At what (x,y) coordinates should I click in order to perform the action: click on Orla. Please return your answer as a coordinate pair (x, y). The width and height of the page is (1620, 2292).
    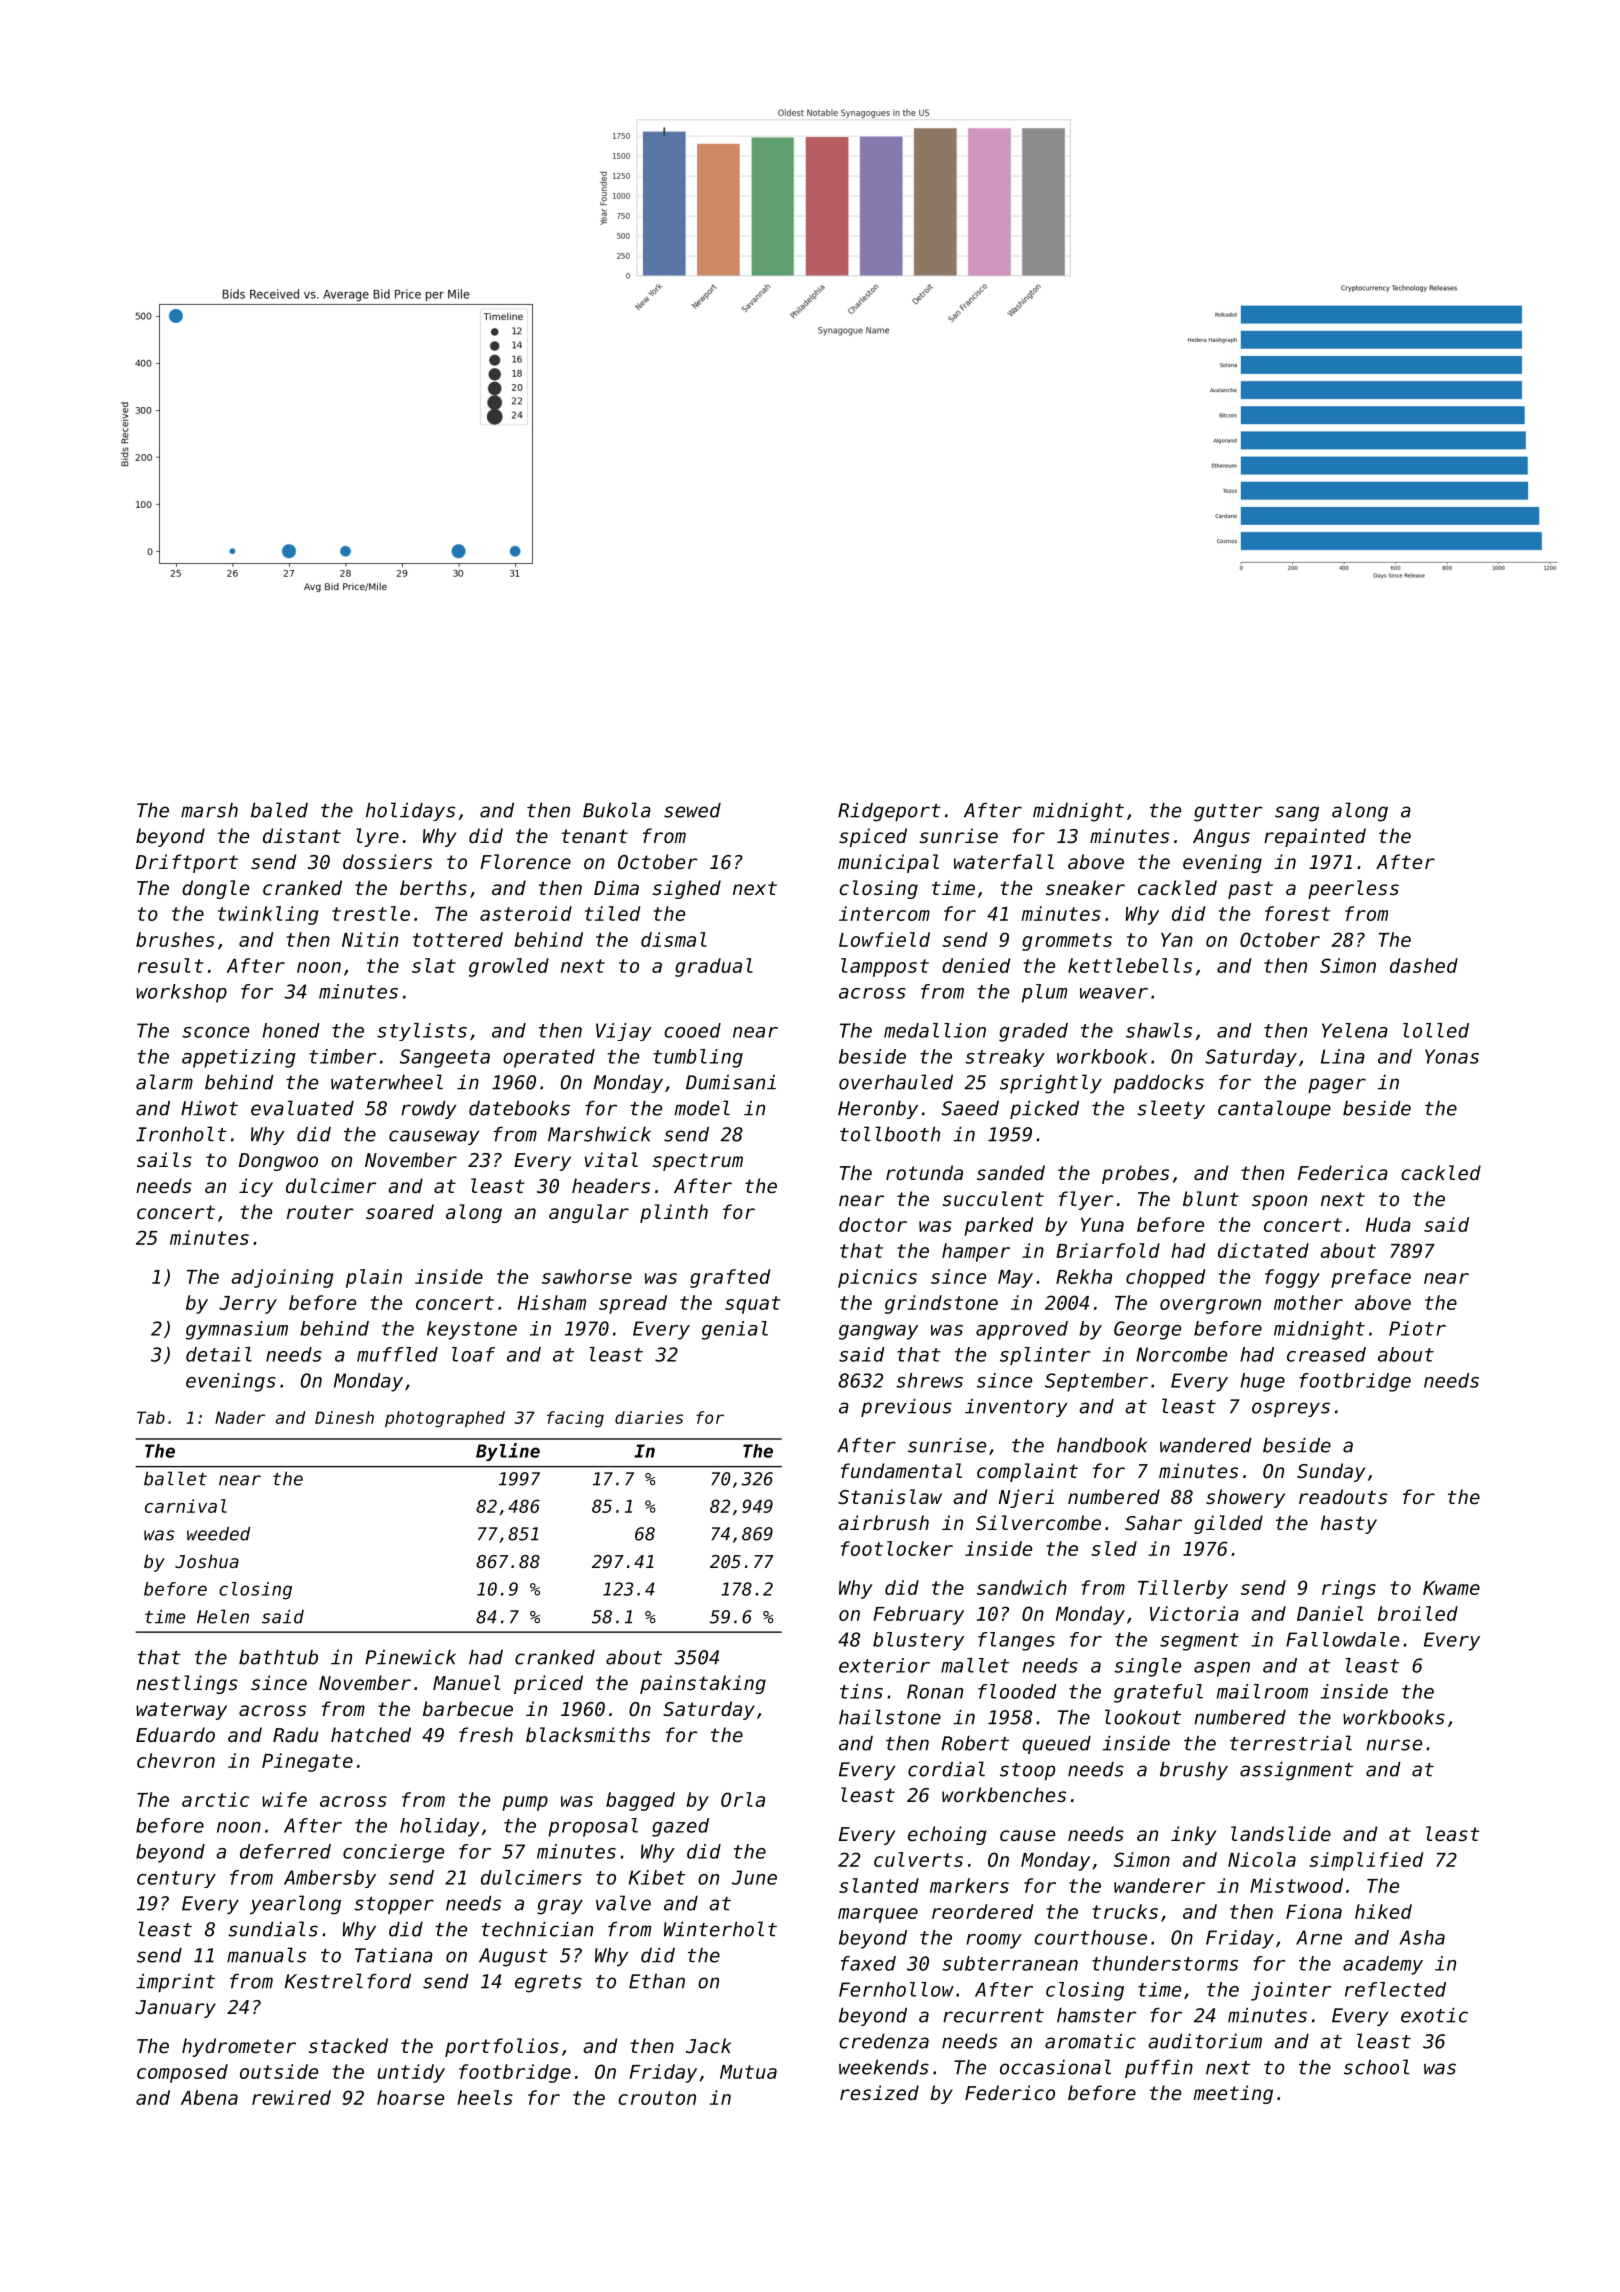
    Looking at the image, I should click on (743, 1799).
